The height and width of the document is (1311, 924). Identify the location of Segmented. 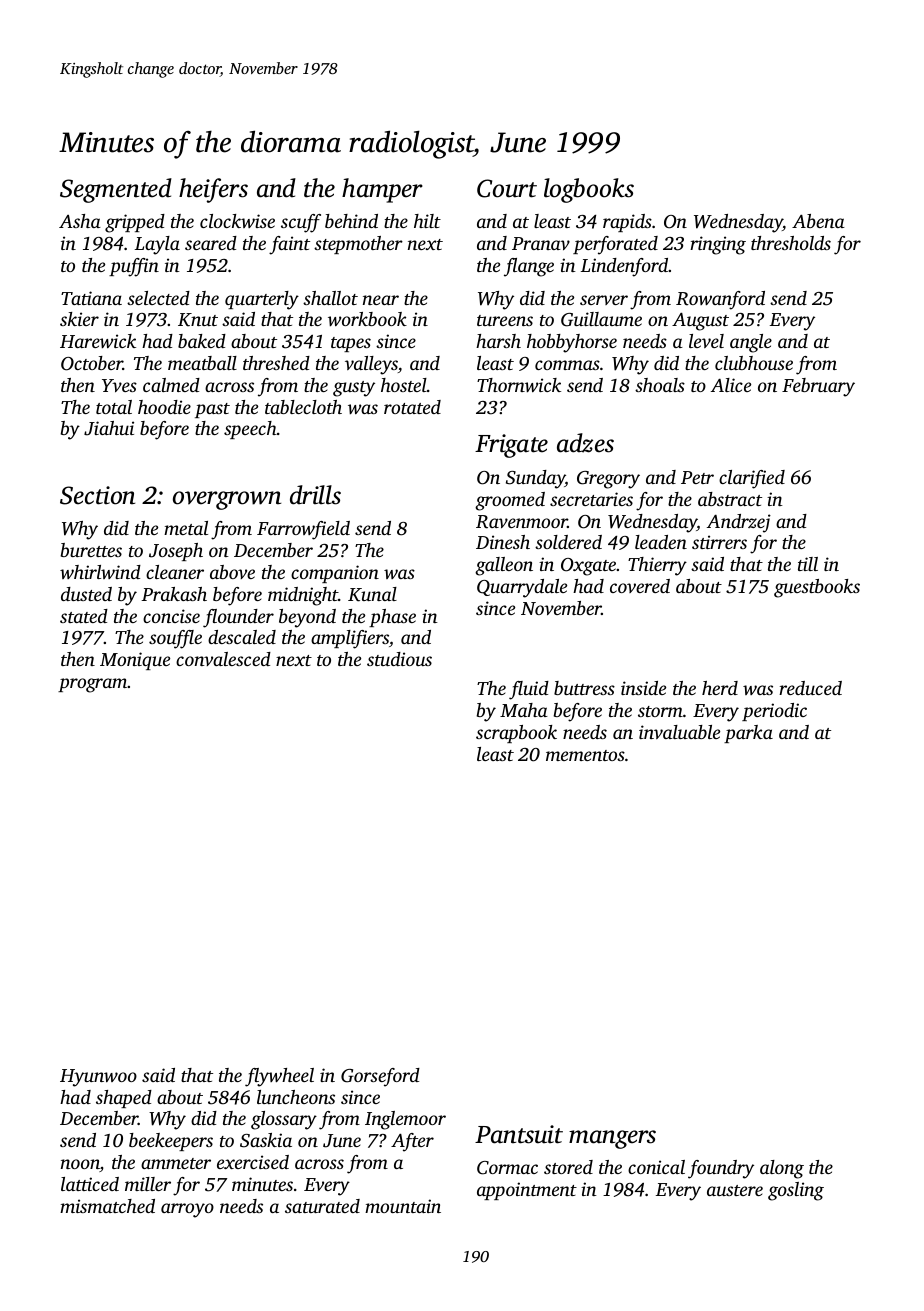
(116, 190).
